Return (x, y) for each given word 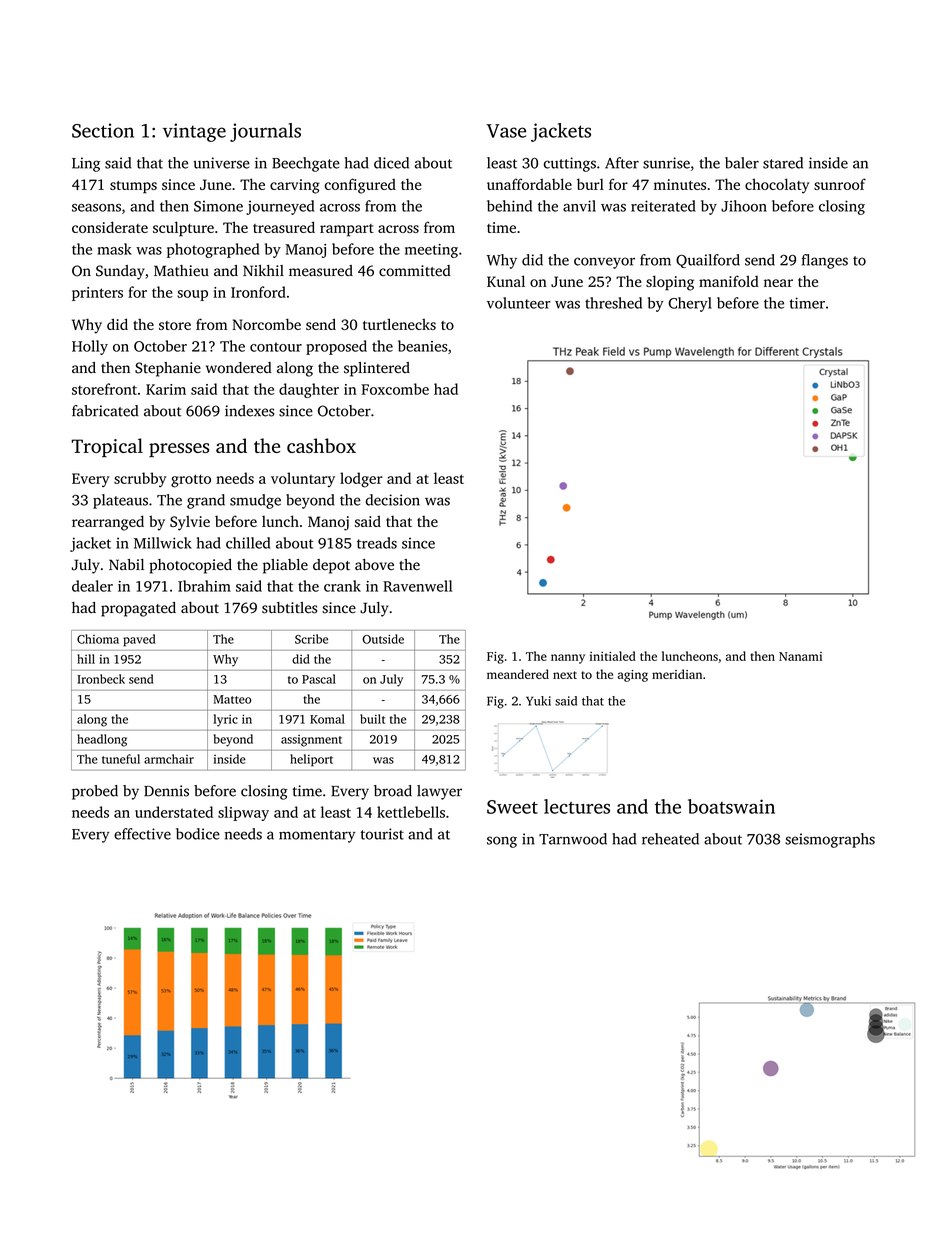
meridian (677, 674)
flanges (825, 261)
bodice (198, 834)
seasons (96, 208)
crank (342, 586)
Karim (166, 389)
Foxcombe (395, 389)
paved (139, 640)
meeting (431, 251)
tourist (382, 834)
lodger (361, 480)
